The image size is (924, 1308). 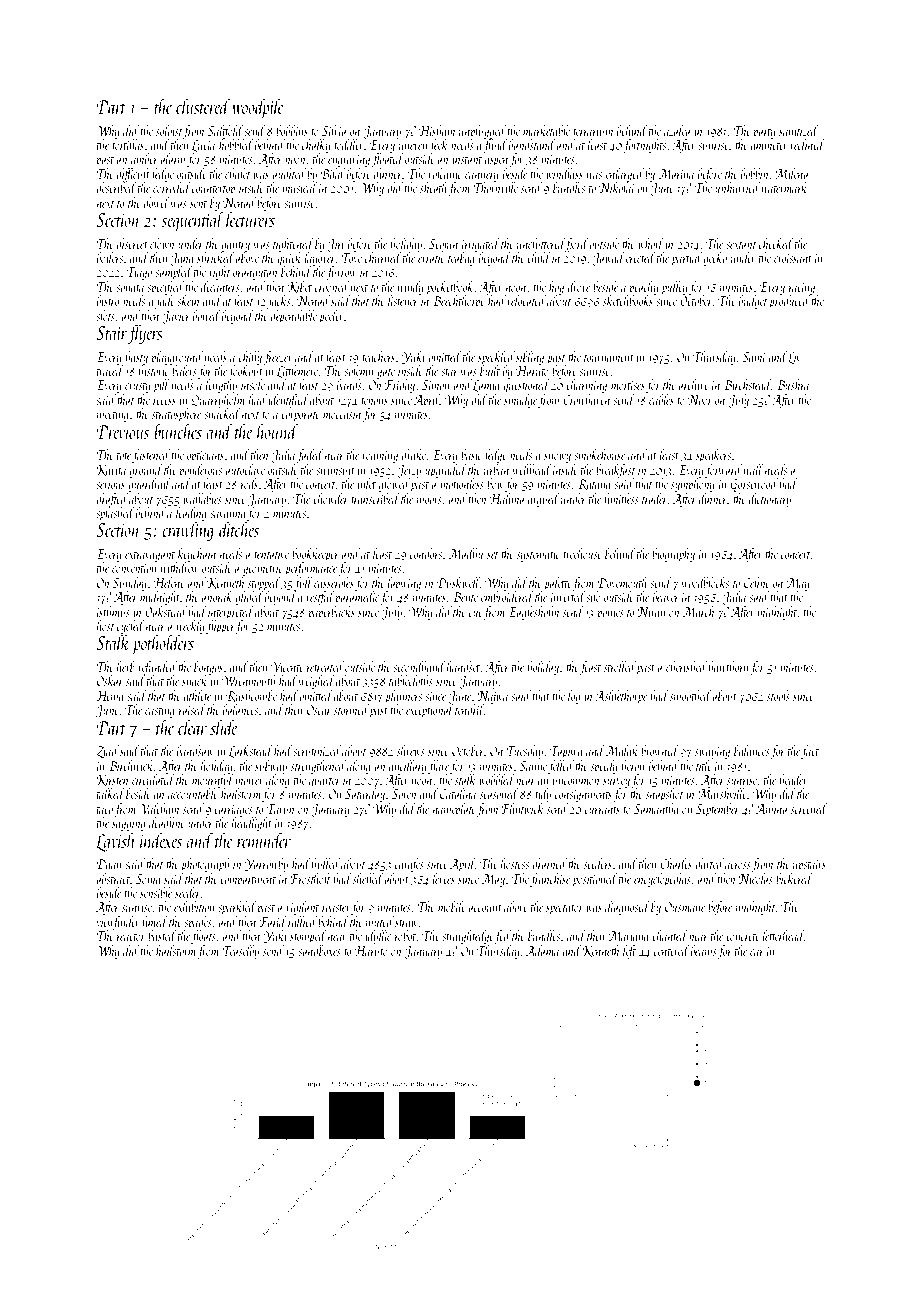 I want to click on extravagant, so click(x=150, y=557).
